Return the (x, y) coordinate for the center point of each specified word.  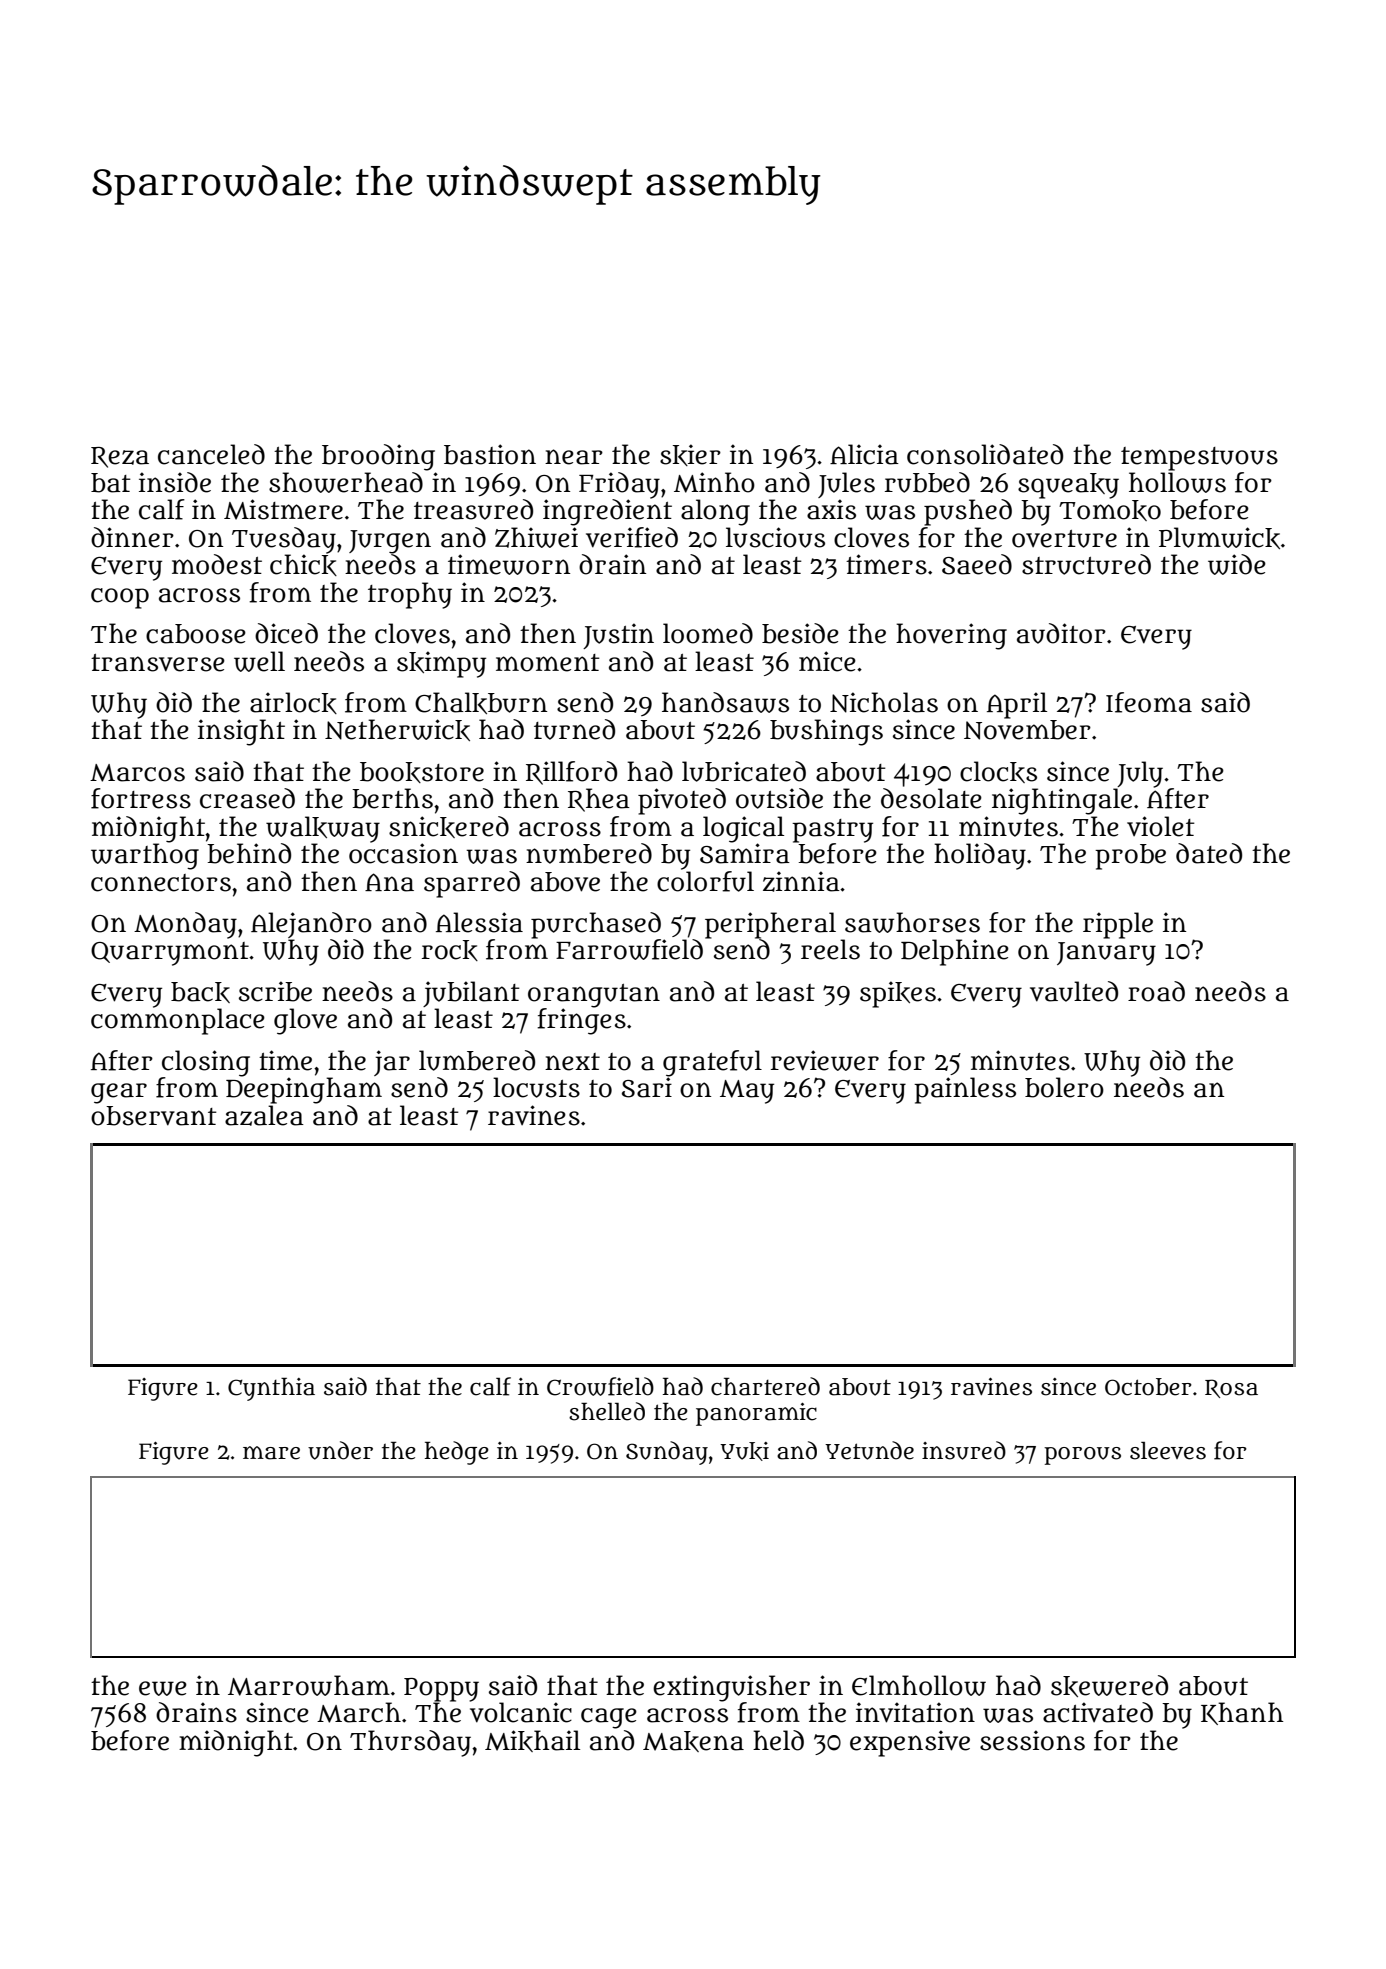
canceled (211, 454)
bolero (1064, 1087)
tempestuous (1199, 459)
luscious (775, 537)
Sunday (667, 1453)
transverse (158, 663)
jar (392, 1063)
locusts (536, 1087)
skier (690, 455)
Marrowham (309, 1685)
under (340, 1450)
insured (964, 1450)
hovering (951, 636)
